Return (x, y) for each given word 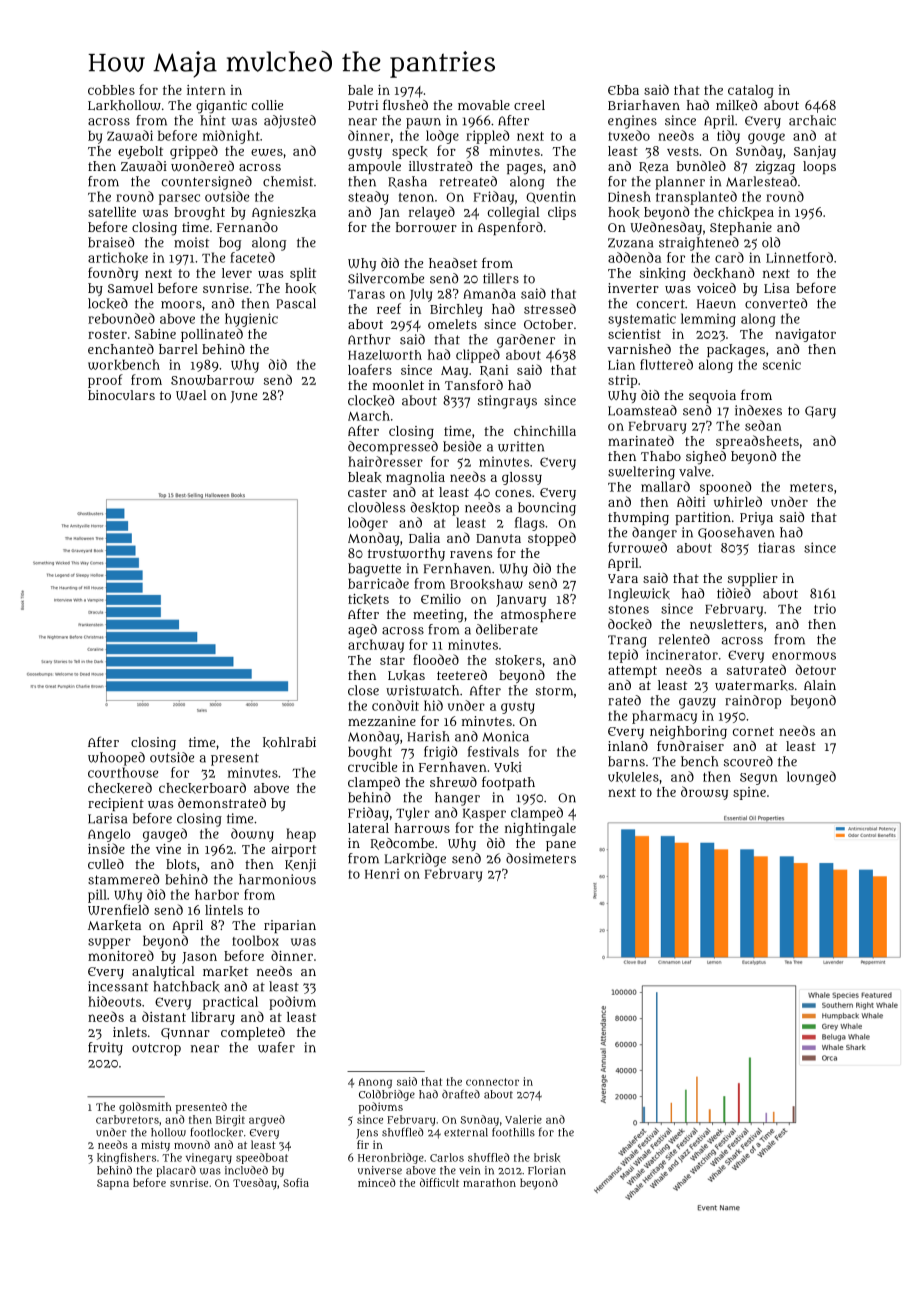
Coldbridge (387, 1095)
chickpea (746, 213)
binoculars (121, 395)
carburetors (127, 1119)
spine (749, 793)
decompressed (393, 448)
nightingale (540, 829)
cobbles (111, 90)
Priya (756, 518)
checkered (120, 788)
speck (410, 152)
